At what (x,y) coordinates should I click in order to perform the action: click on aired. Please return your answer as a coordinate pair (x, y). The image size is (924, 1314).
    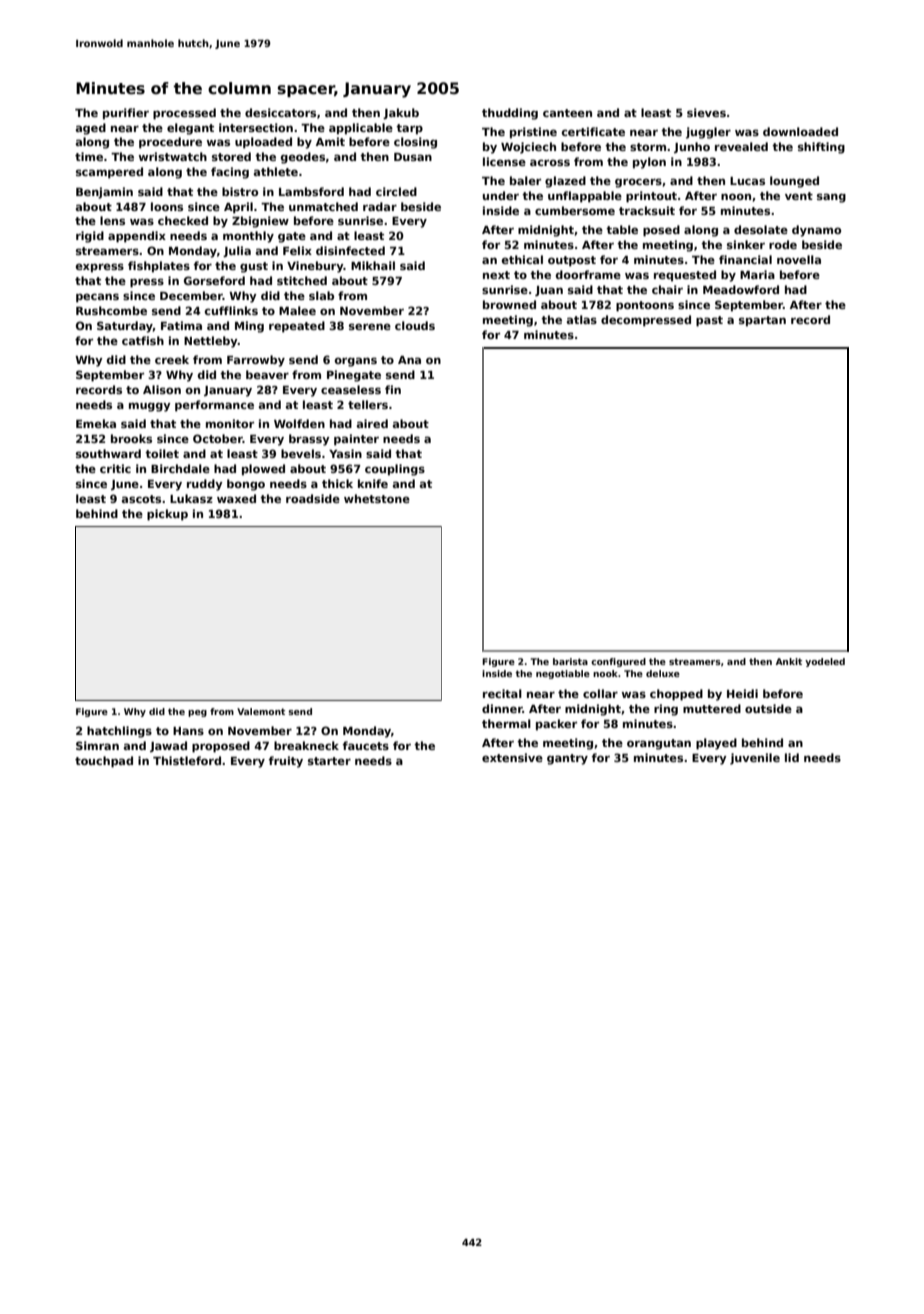
    Looking at the image, I should click on (372, 423).
